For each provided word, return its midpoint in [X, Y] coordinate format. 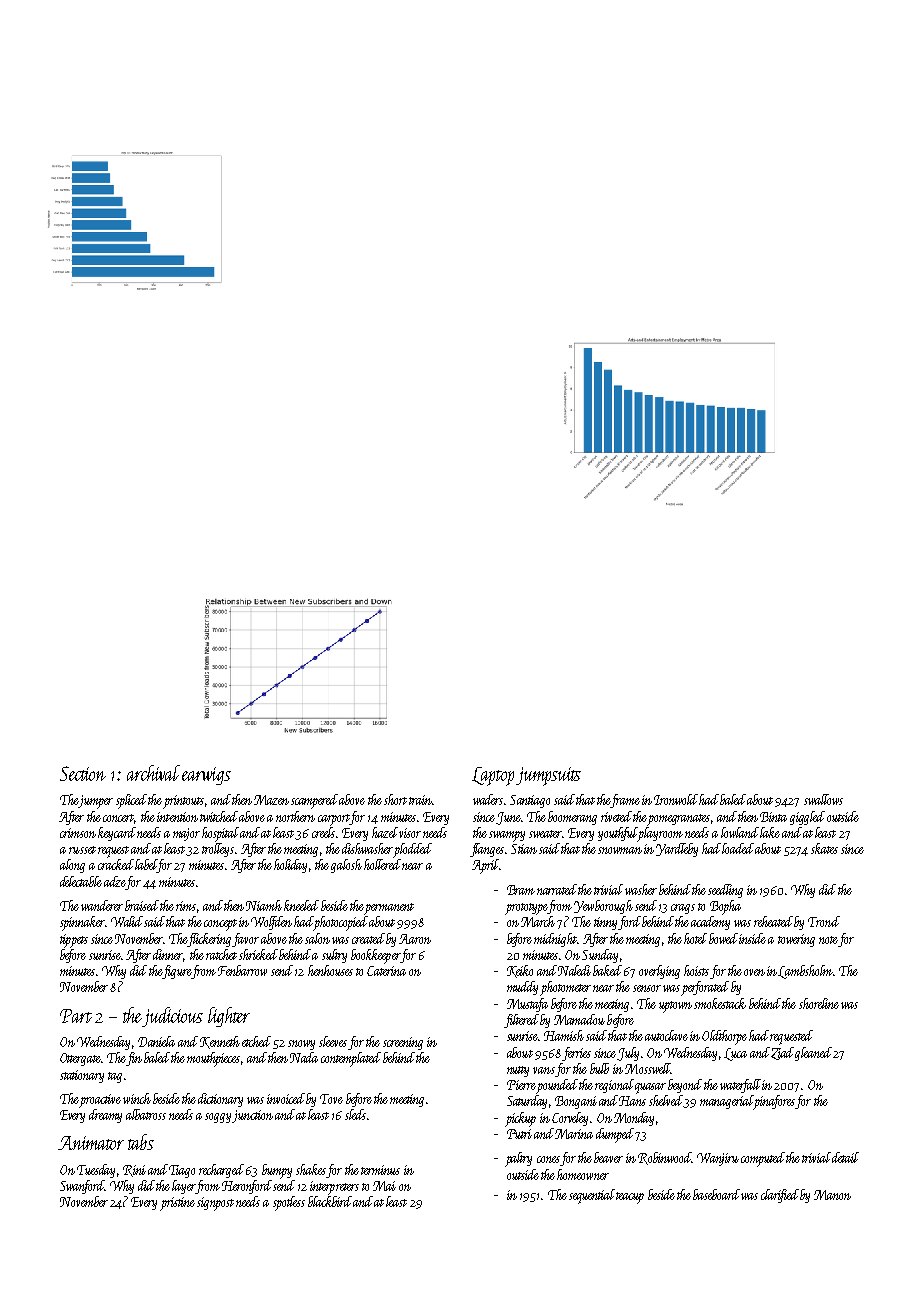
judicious [173, 1017]
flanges [487, 850]
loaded [738, 848]
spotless [289, 1203]
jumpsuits [548, 776]
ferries [576, 1054]
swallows [823, 799]
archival [153, 773]
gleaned [813, 1054]
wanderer [102, 905]
